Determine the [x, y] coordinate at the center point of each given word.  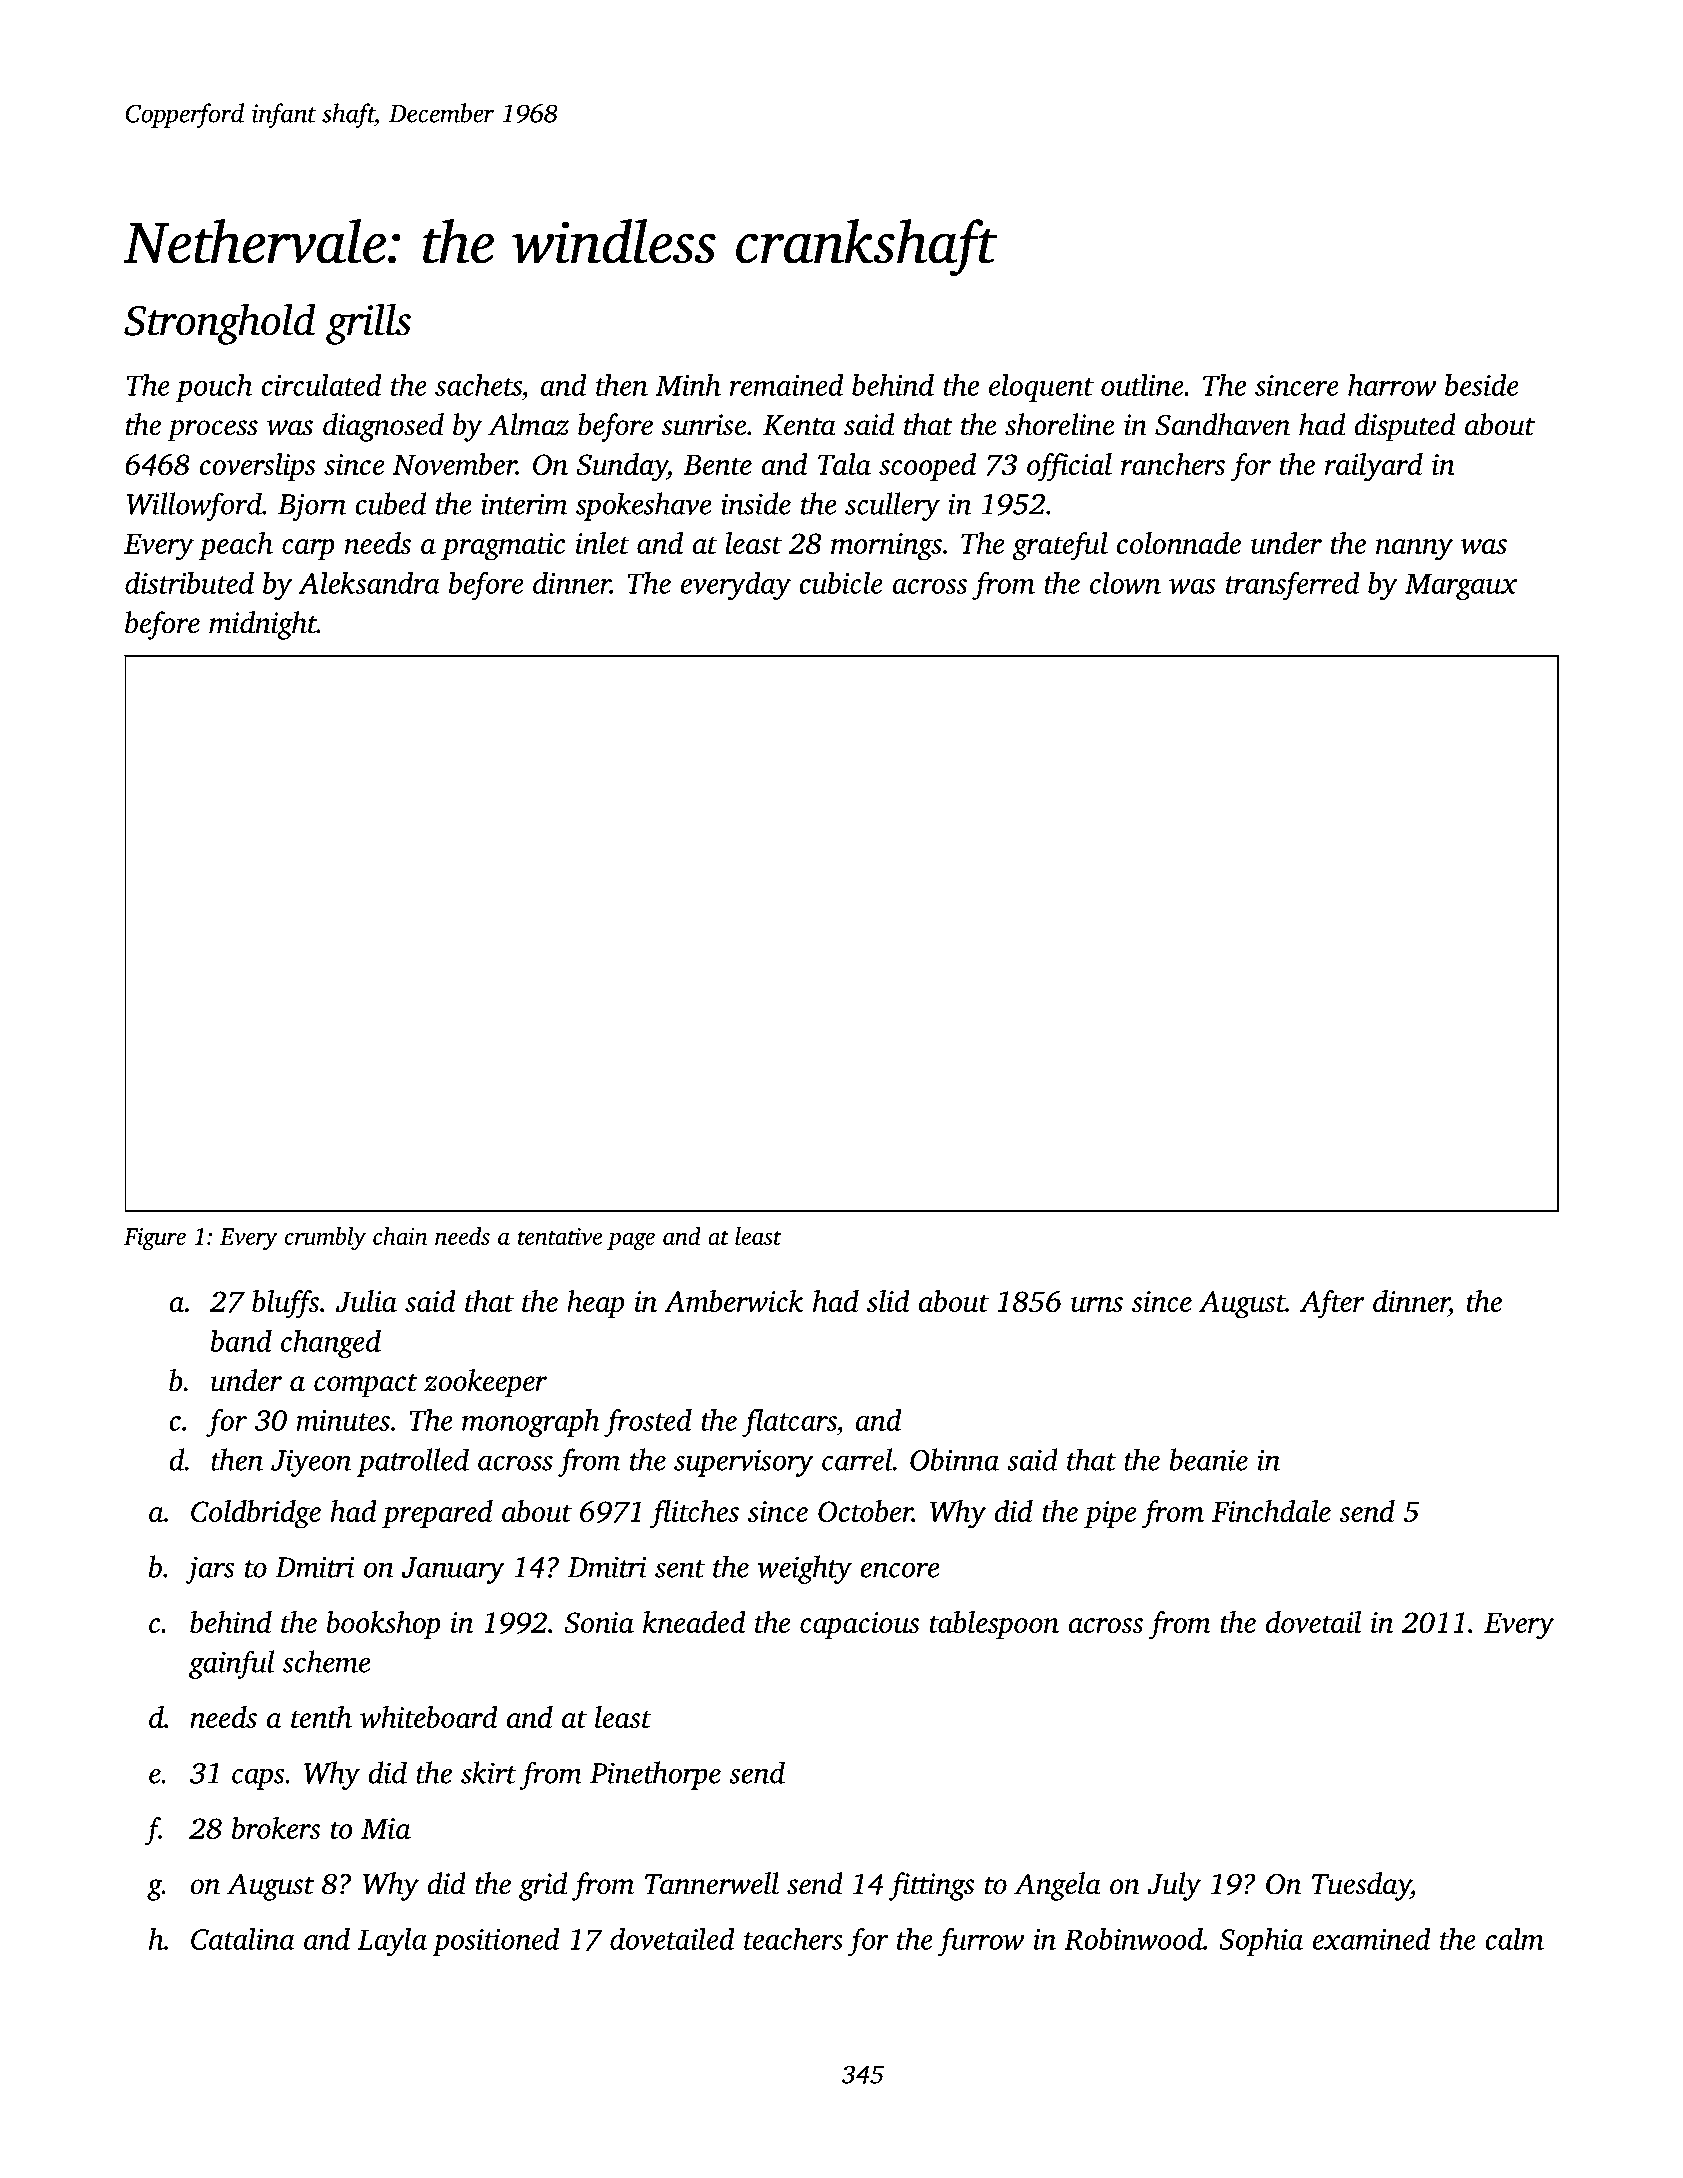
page [631, 1242]
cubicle [841, 582]
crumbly [325, 1239]
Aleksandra [369, 582]
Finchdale [1271, 1511]
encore [900, 1570]
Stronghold [219, 324]
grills [368, 324]
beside [1482, 384]
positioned [496, 1942]
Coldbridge [256, 1514]
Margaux [1461, 586]
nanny [1414, 550]
